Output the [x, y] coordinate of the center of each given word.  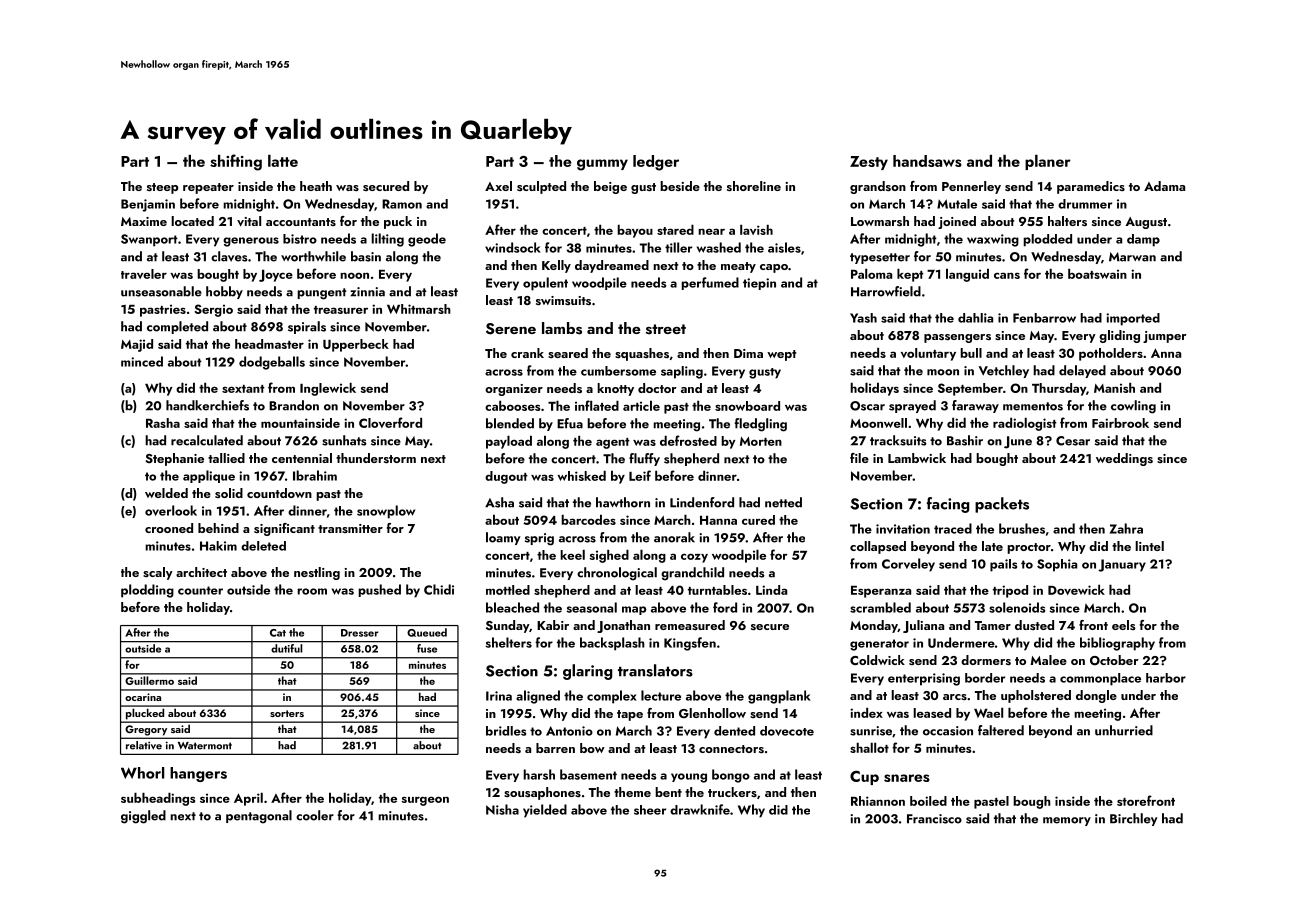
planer [1048, 162]
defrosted [688, 440]
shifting [236, 162]
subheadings [158, 799]
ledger [656, 163]
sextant [243, 389]
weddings [1124, 459]
